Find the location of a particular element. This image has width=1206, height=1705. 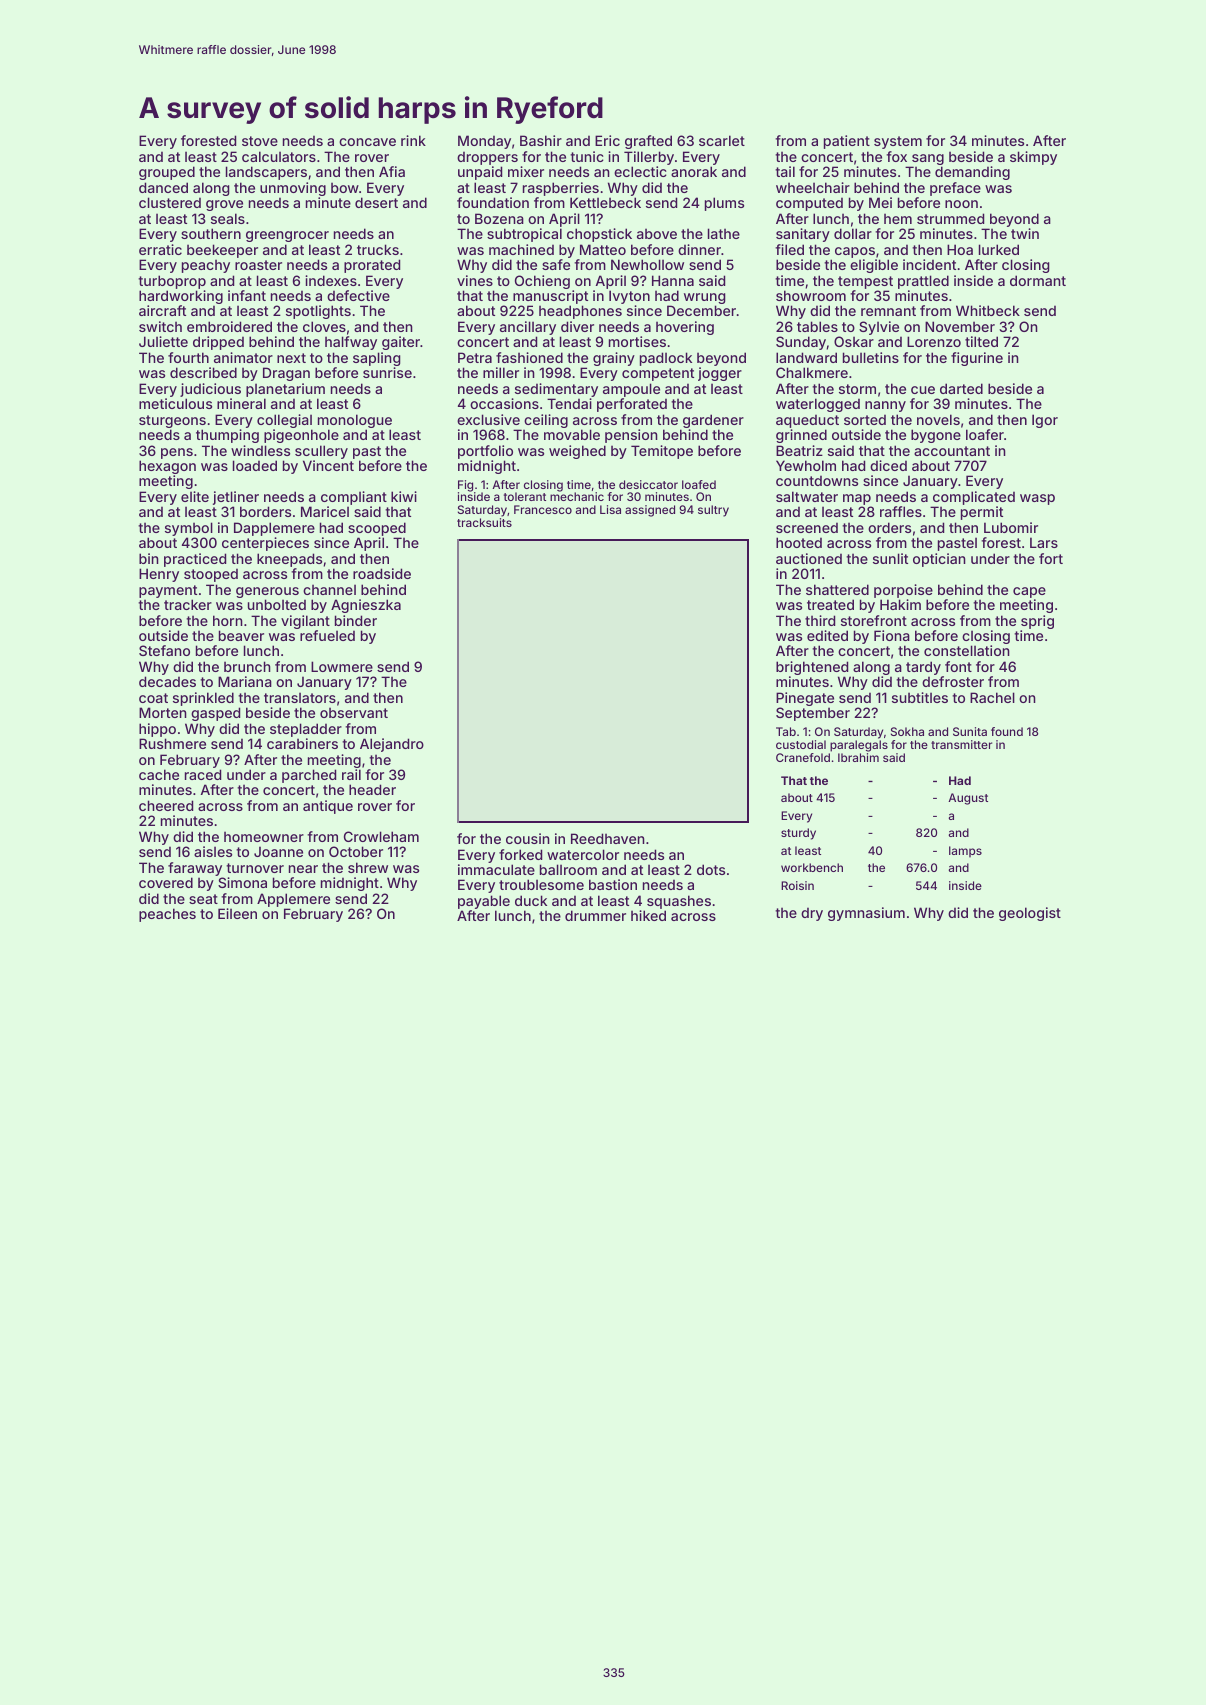

clustered is located at coordinates (170, 202).
